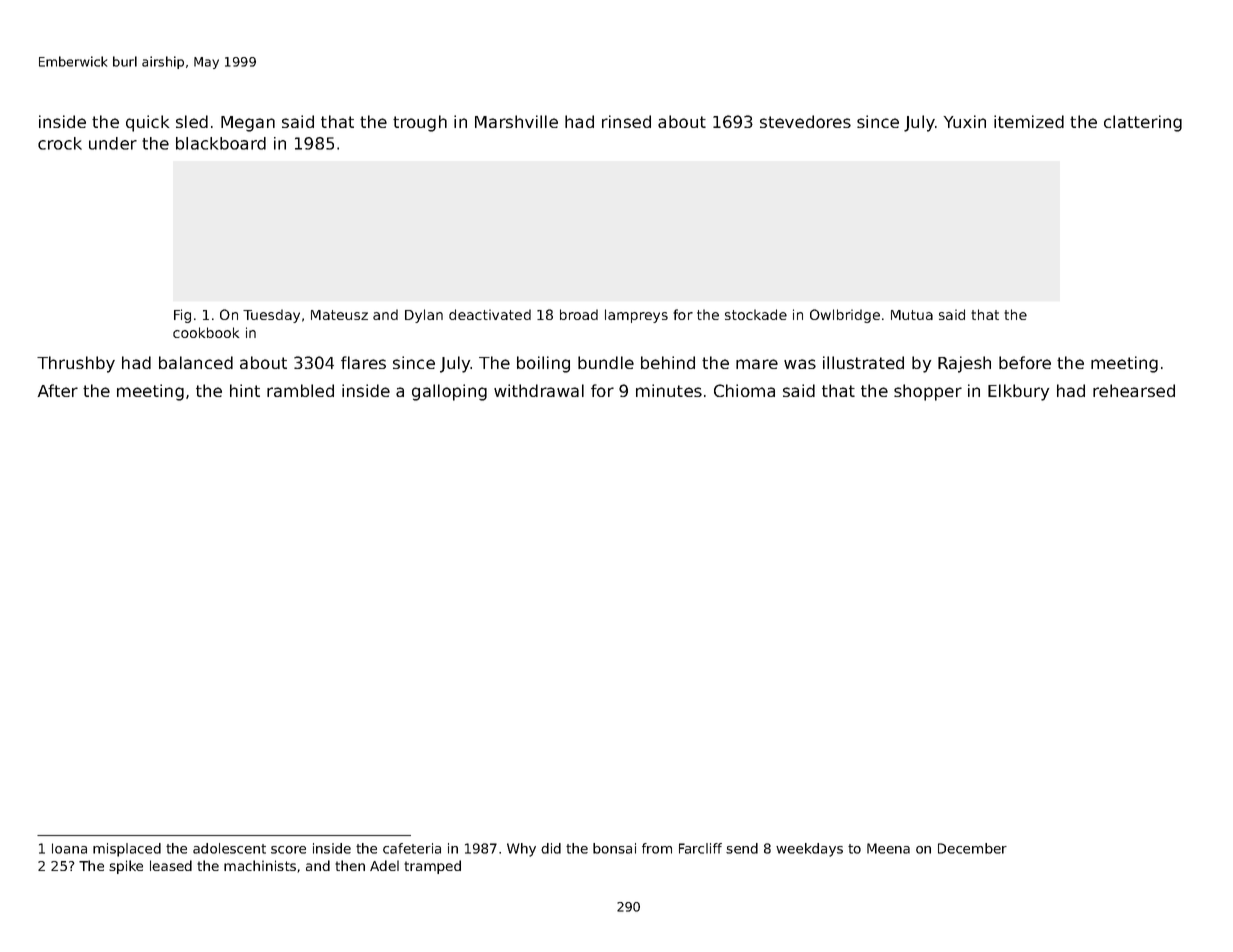 The image size is (1233, 952). What do you see at coordinates (1134, 390) in the document?
I see `rehearsed` at bounding box center [1134, 390].
